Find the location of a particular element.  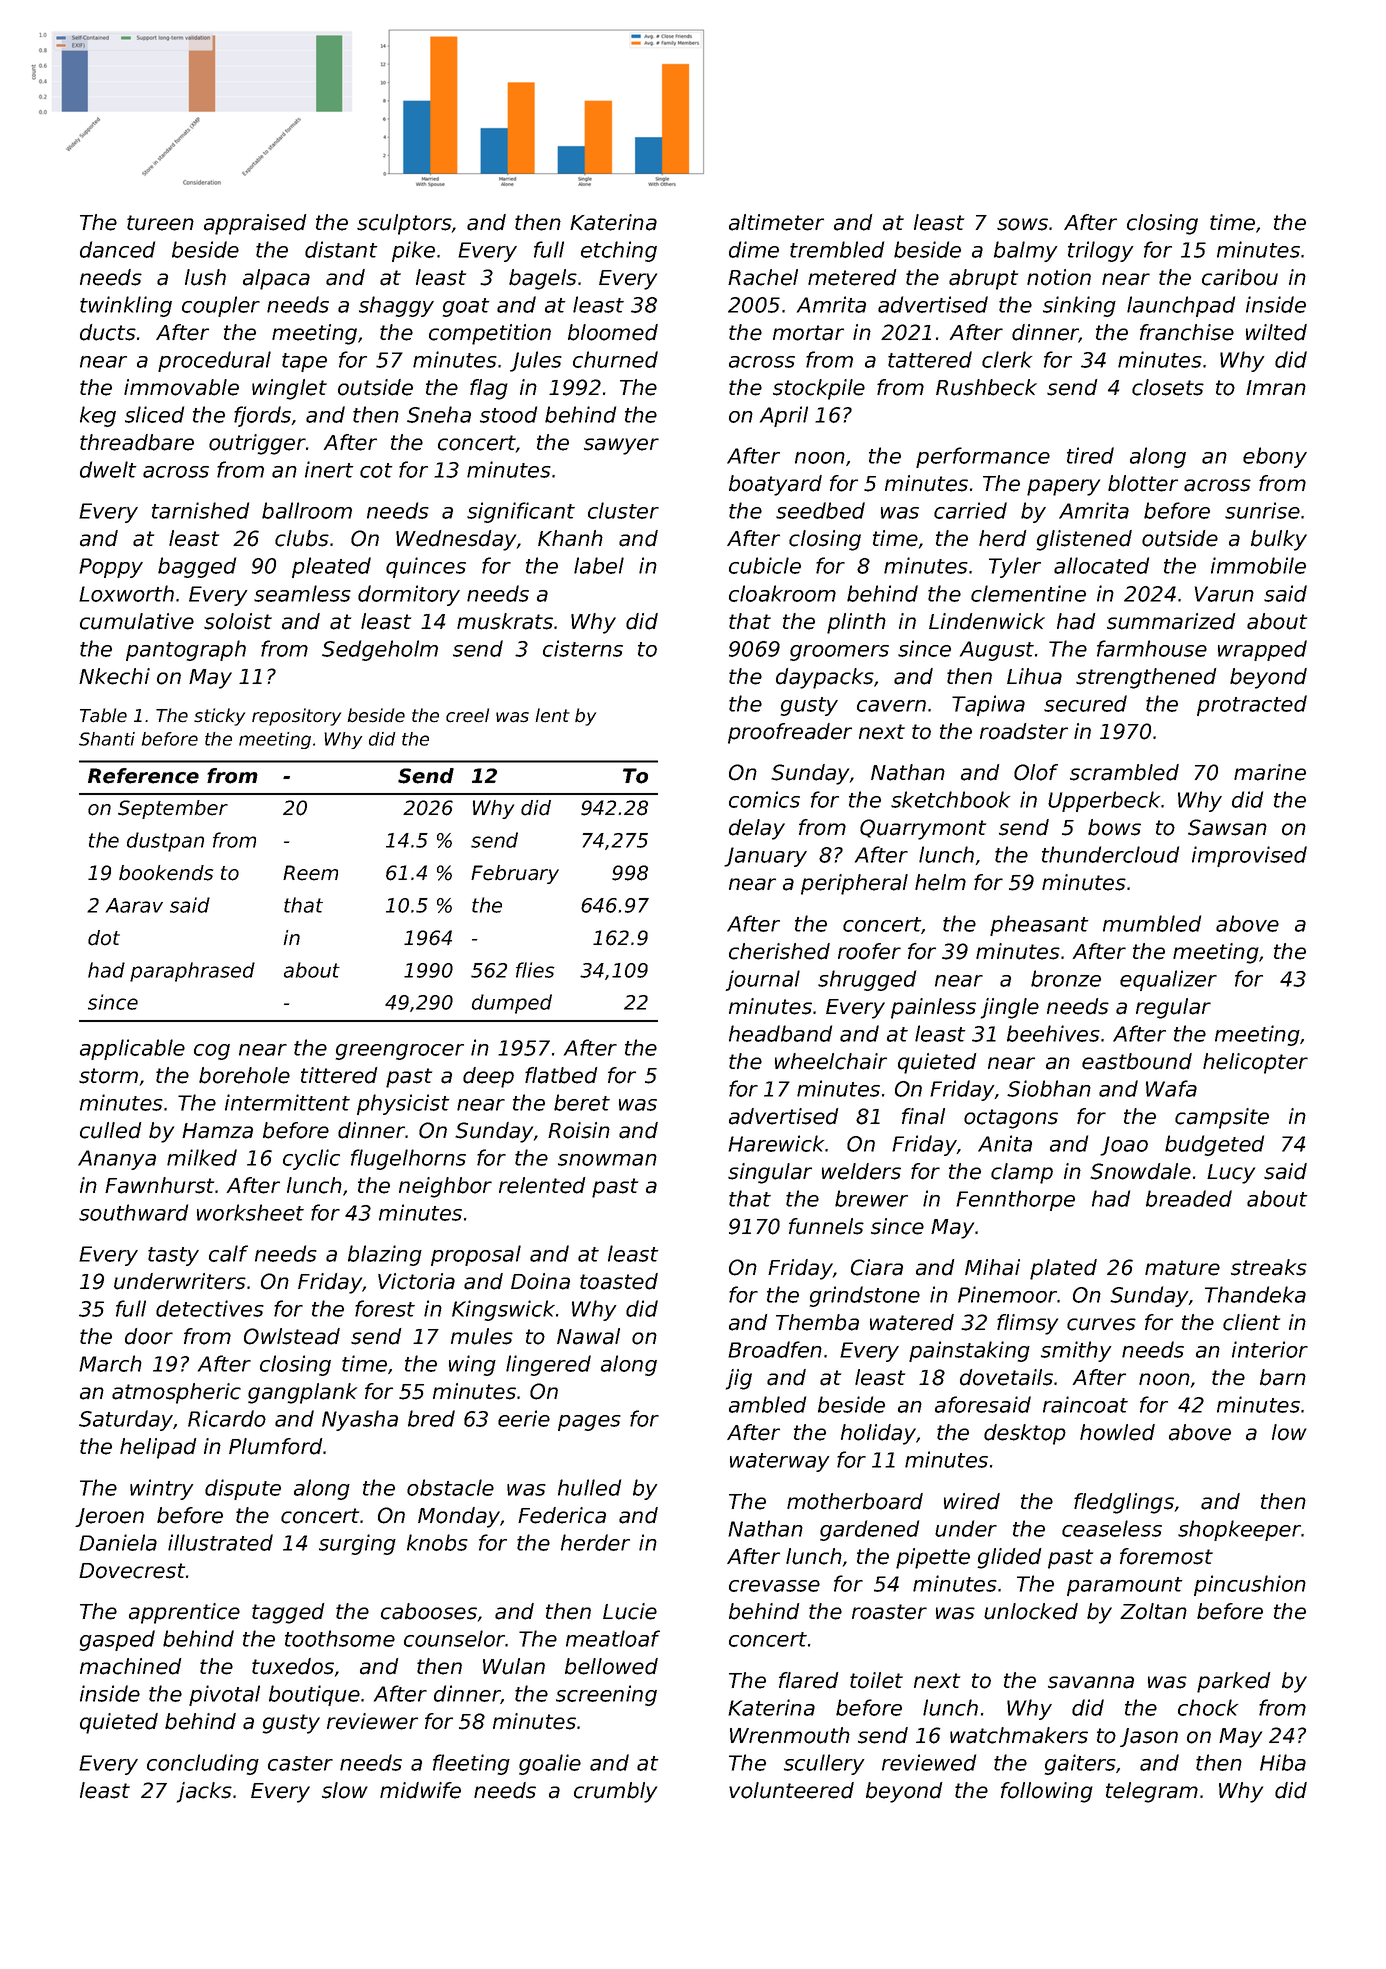

Pinemoor is located at coordinates (1008, 1294).
